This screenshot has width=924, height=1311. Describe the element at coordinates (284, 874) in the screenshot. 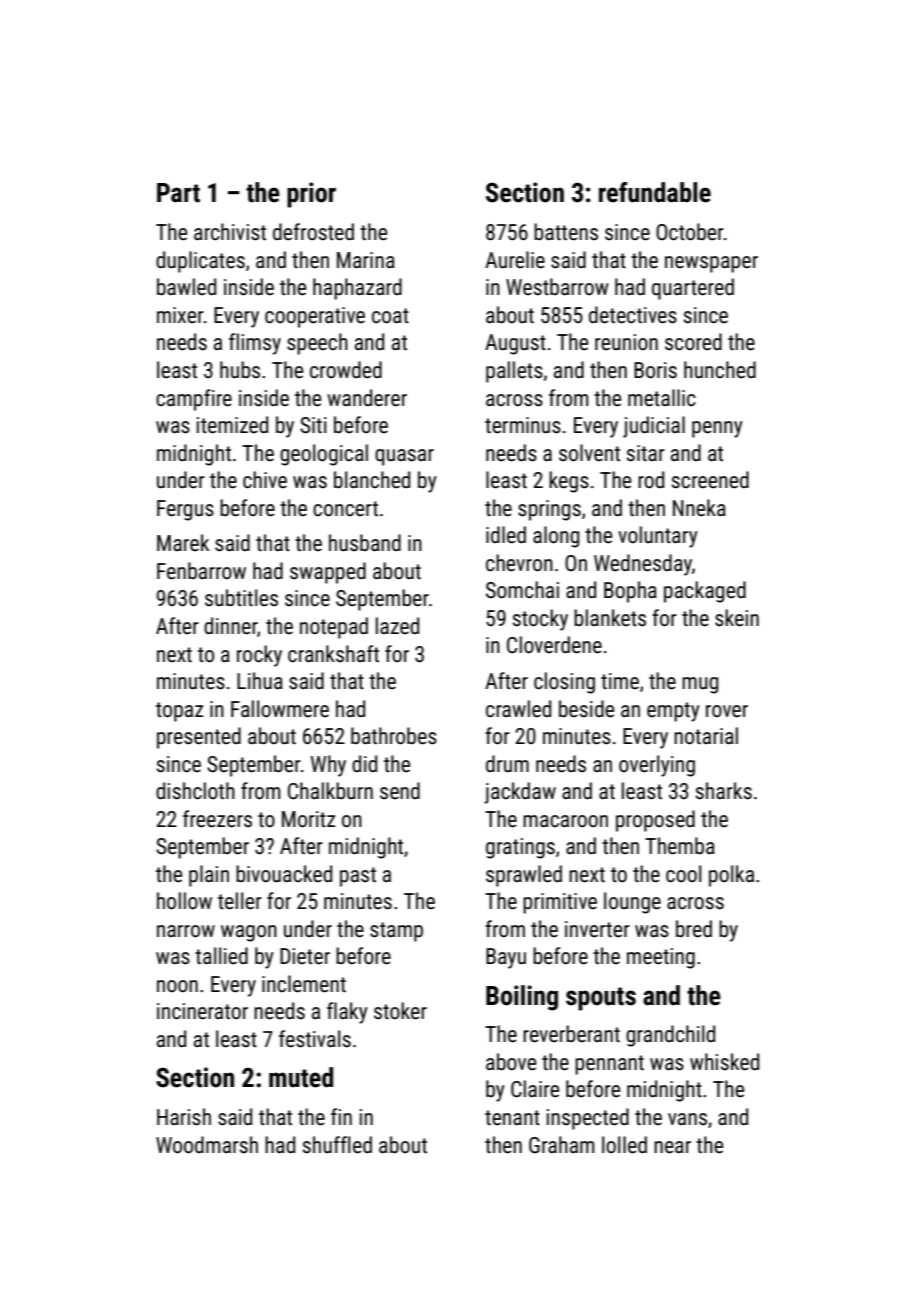

I see `bivouacked` at that location.
